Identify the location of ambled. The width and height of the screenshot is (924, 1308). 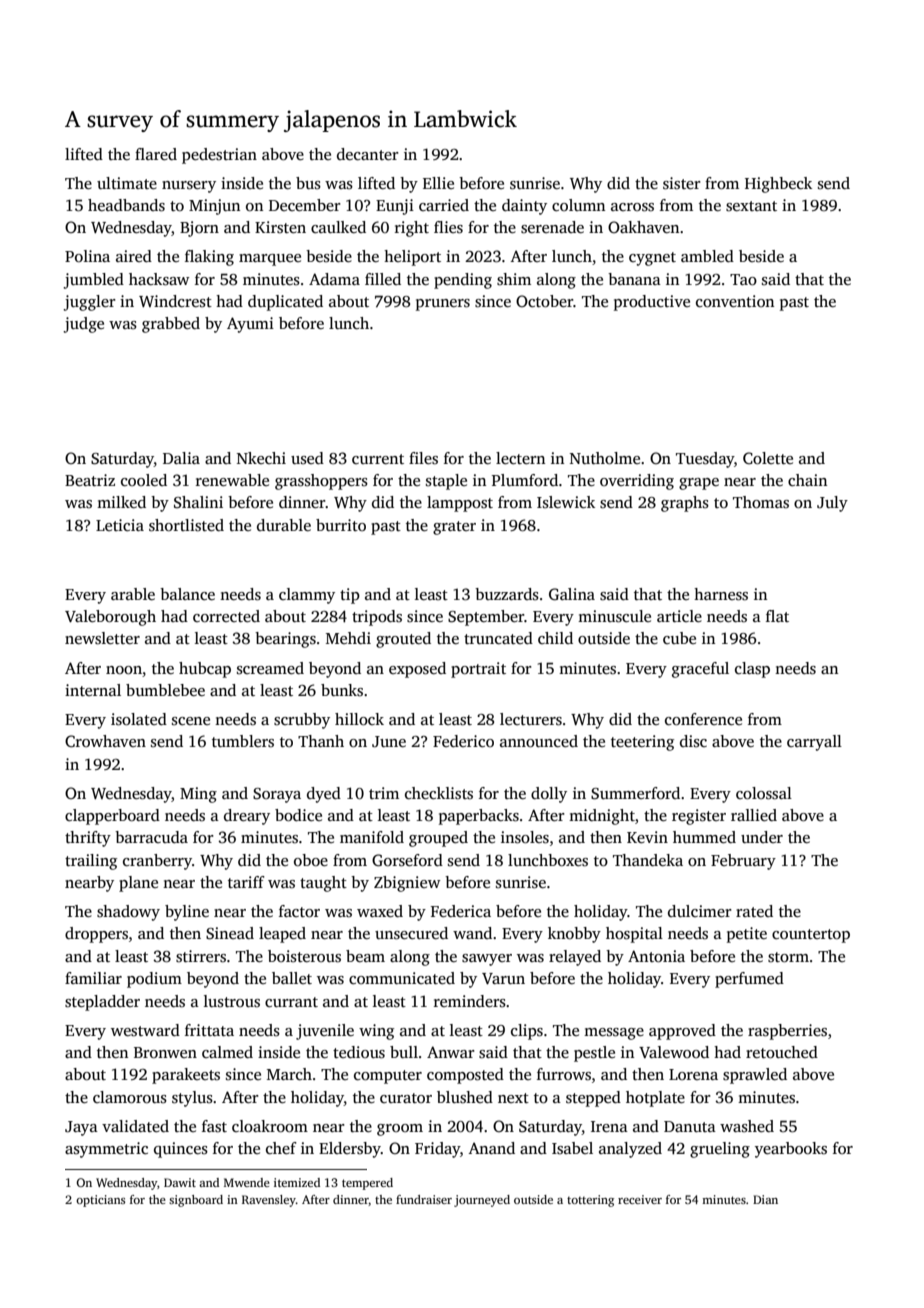
(707, 256).
